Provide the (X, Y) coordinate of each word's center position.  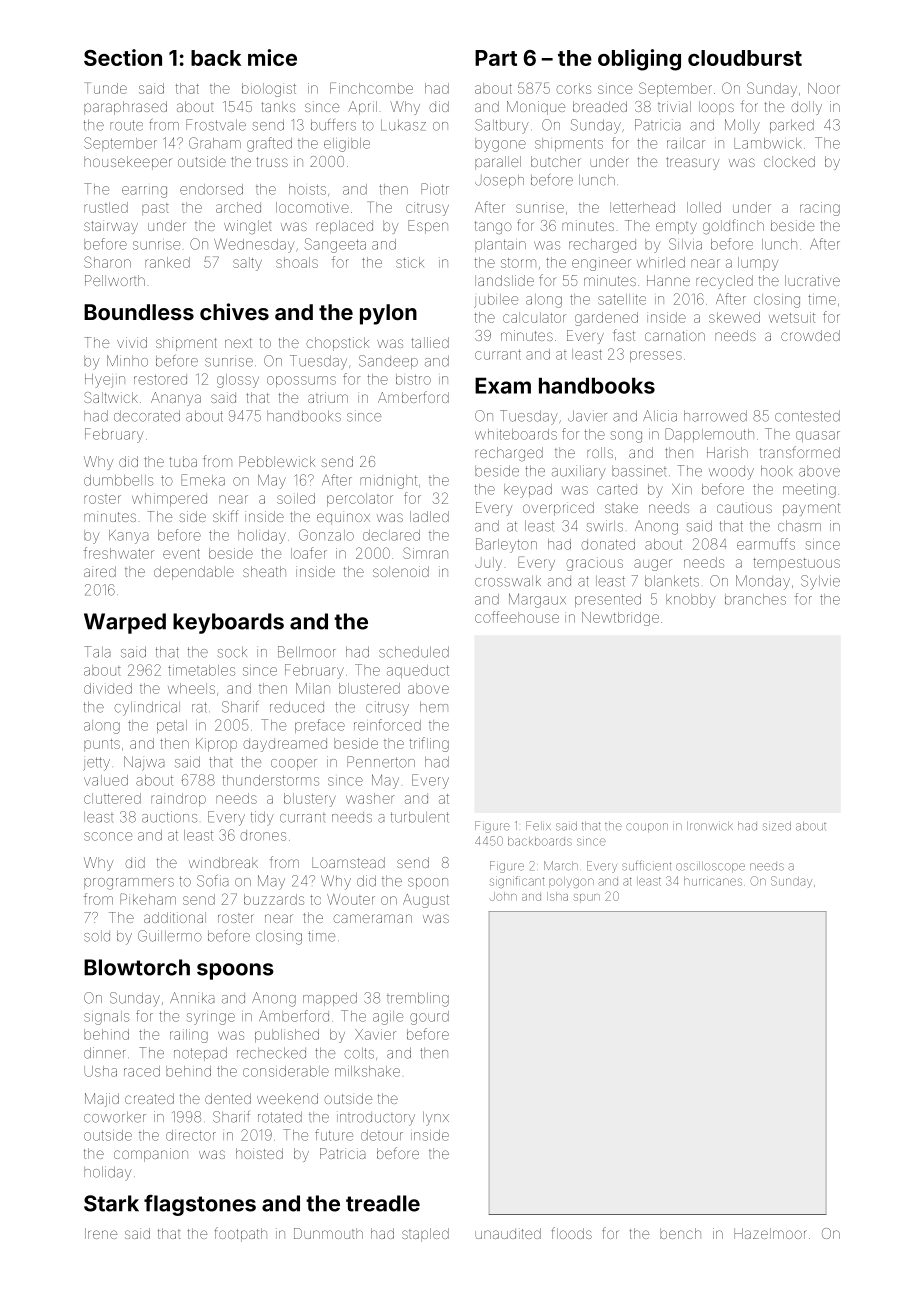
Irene (101, 1233)
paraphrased (125, 108)
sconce (108, 836)
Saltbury (502, 126)
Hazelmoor (770, 1233)
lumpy (758, 264)
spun (587, 898)
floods (572, 1233)
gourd (429, 1018)
